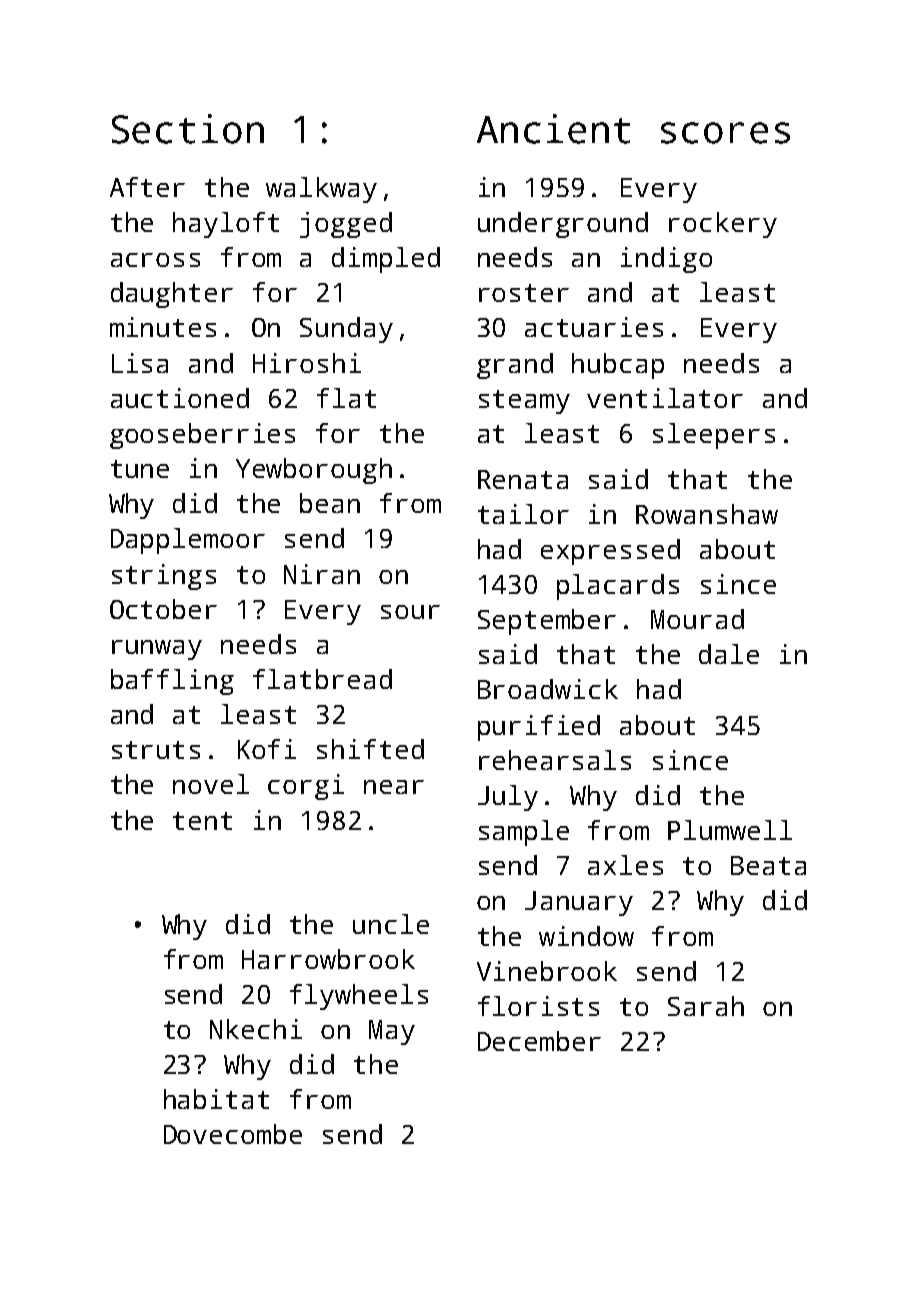  What do you see at coordinates (723, 225) in the screenshot?
I see `rockery` at bounding box center [723, 225].
